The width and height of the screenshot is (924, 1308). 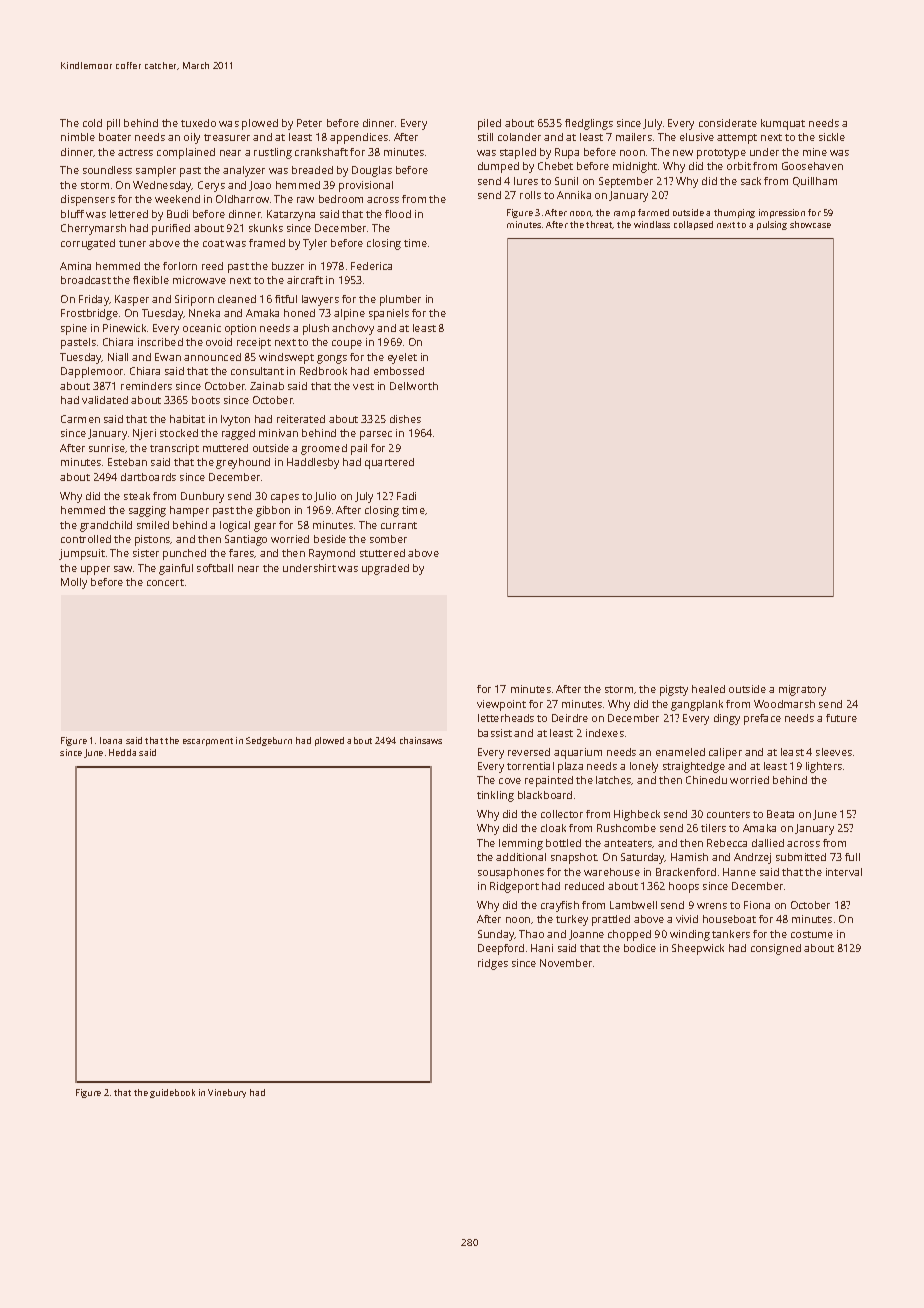 I want to click on tinkling, so click(x=495, y=796).
